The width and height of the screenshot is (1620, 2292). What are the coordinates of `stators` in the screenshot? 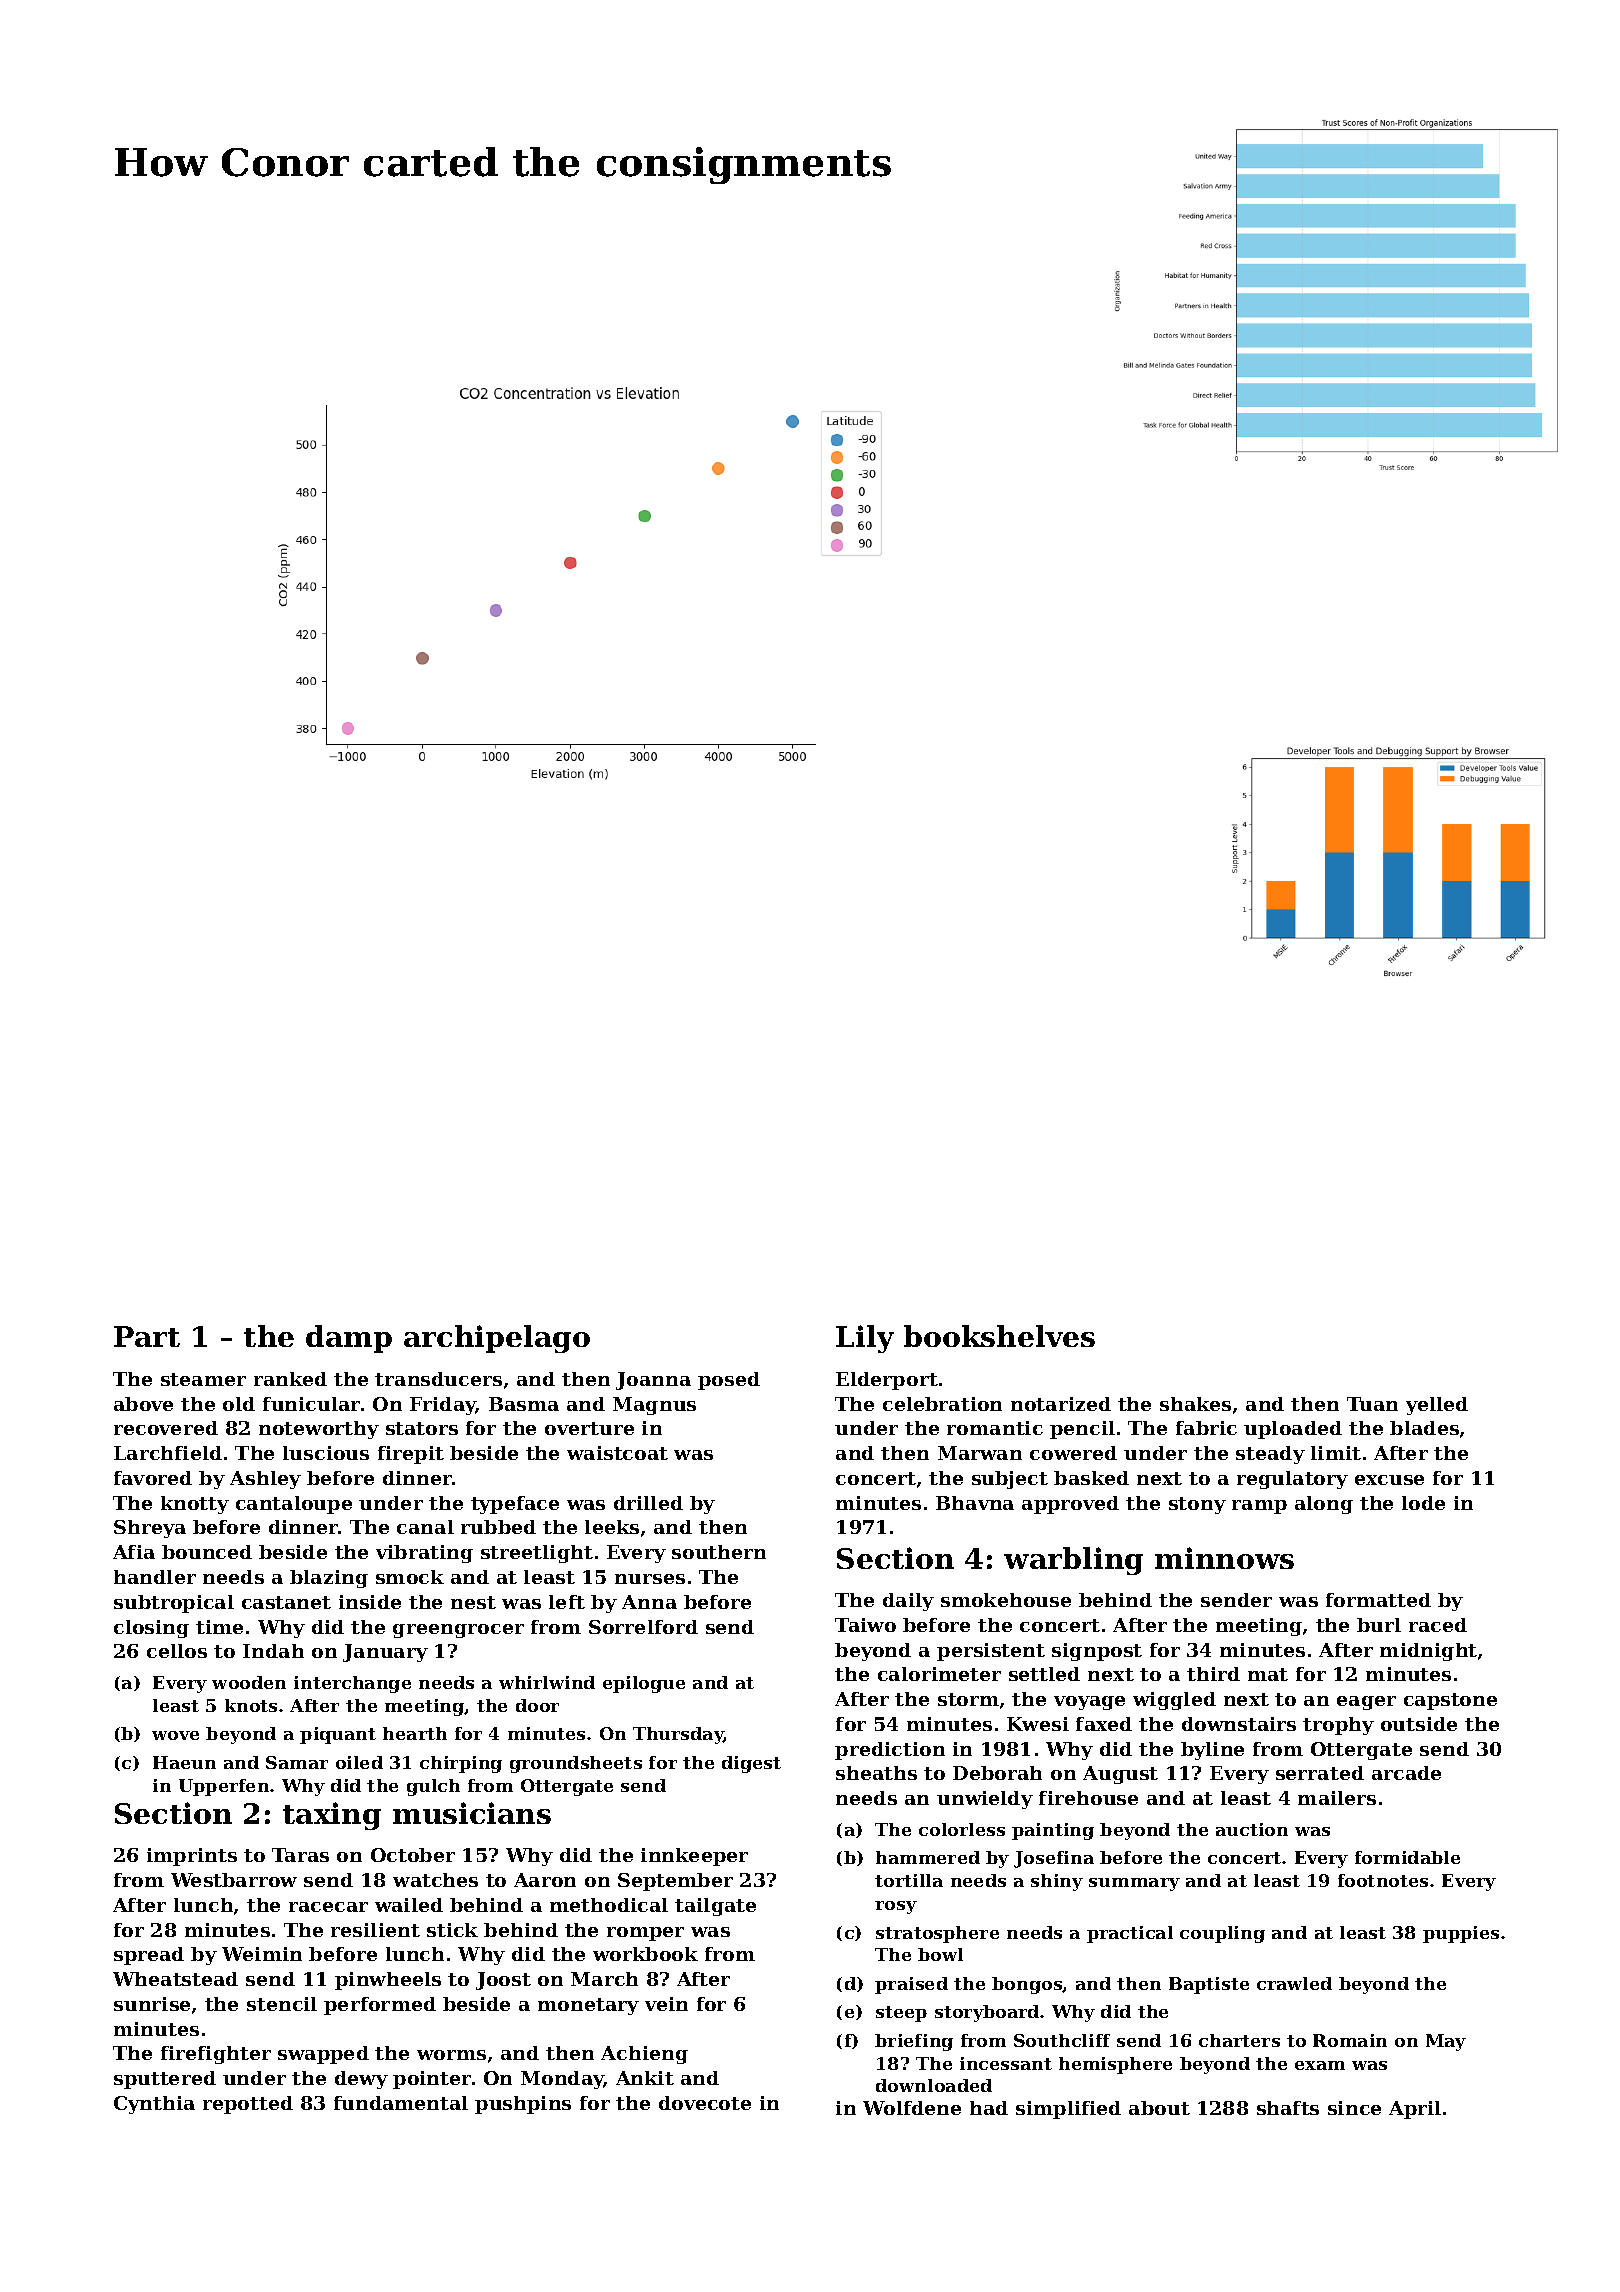 It's located at (422, 1428).
